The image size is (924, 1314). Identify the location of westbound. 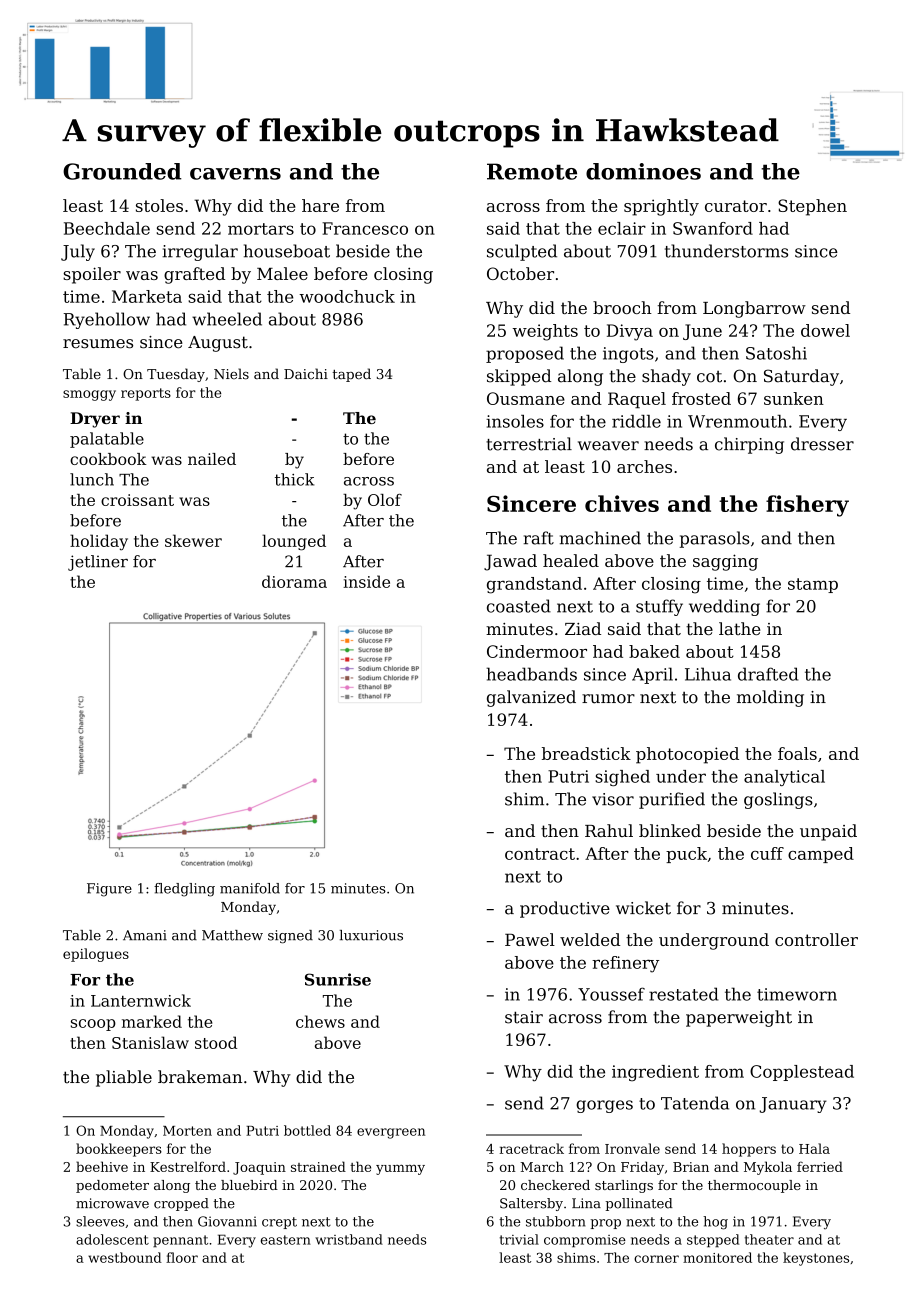
(125, 1257).
